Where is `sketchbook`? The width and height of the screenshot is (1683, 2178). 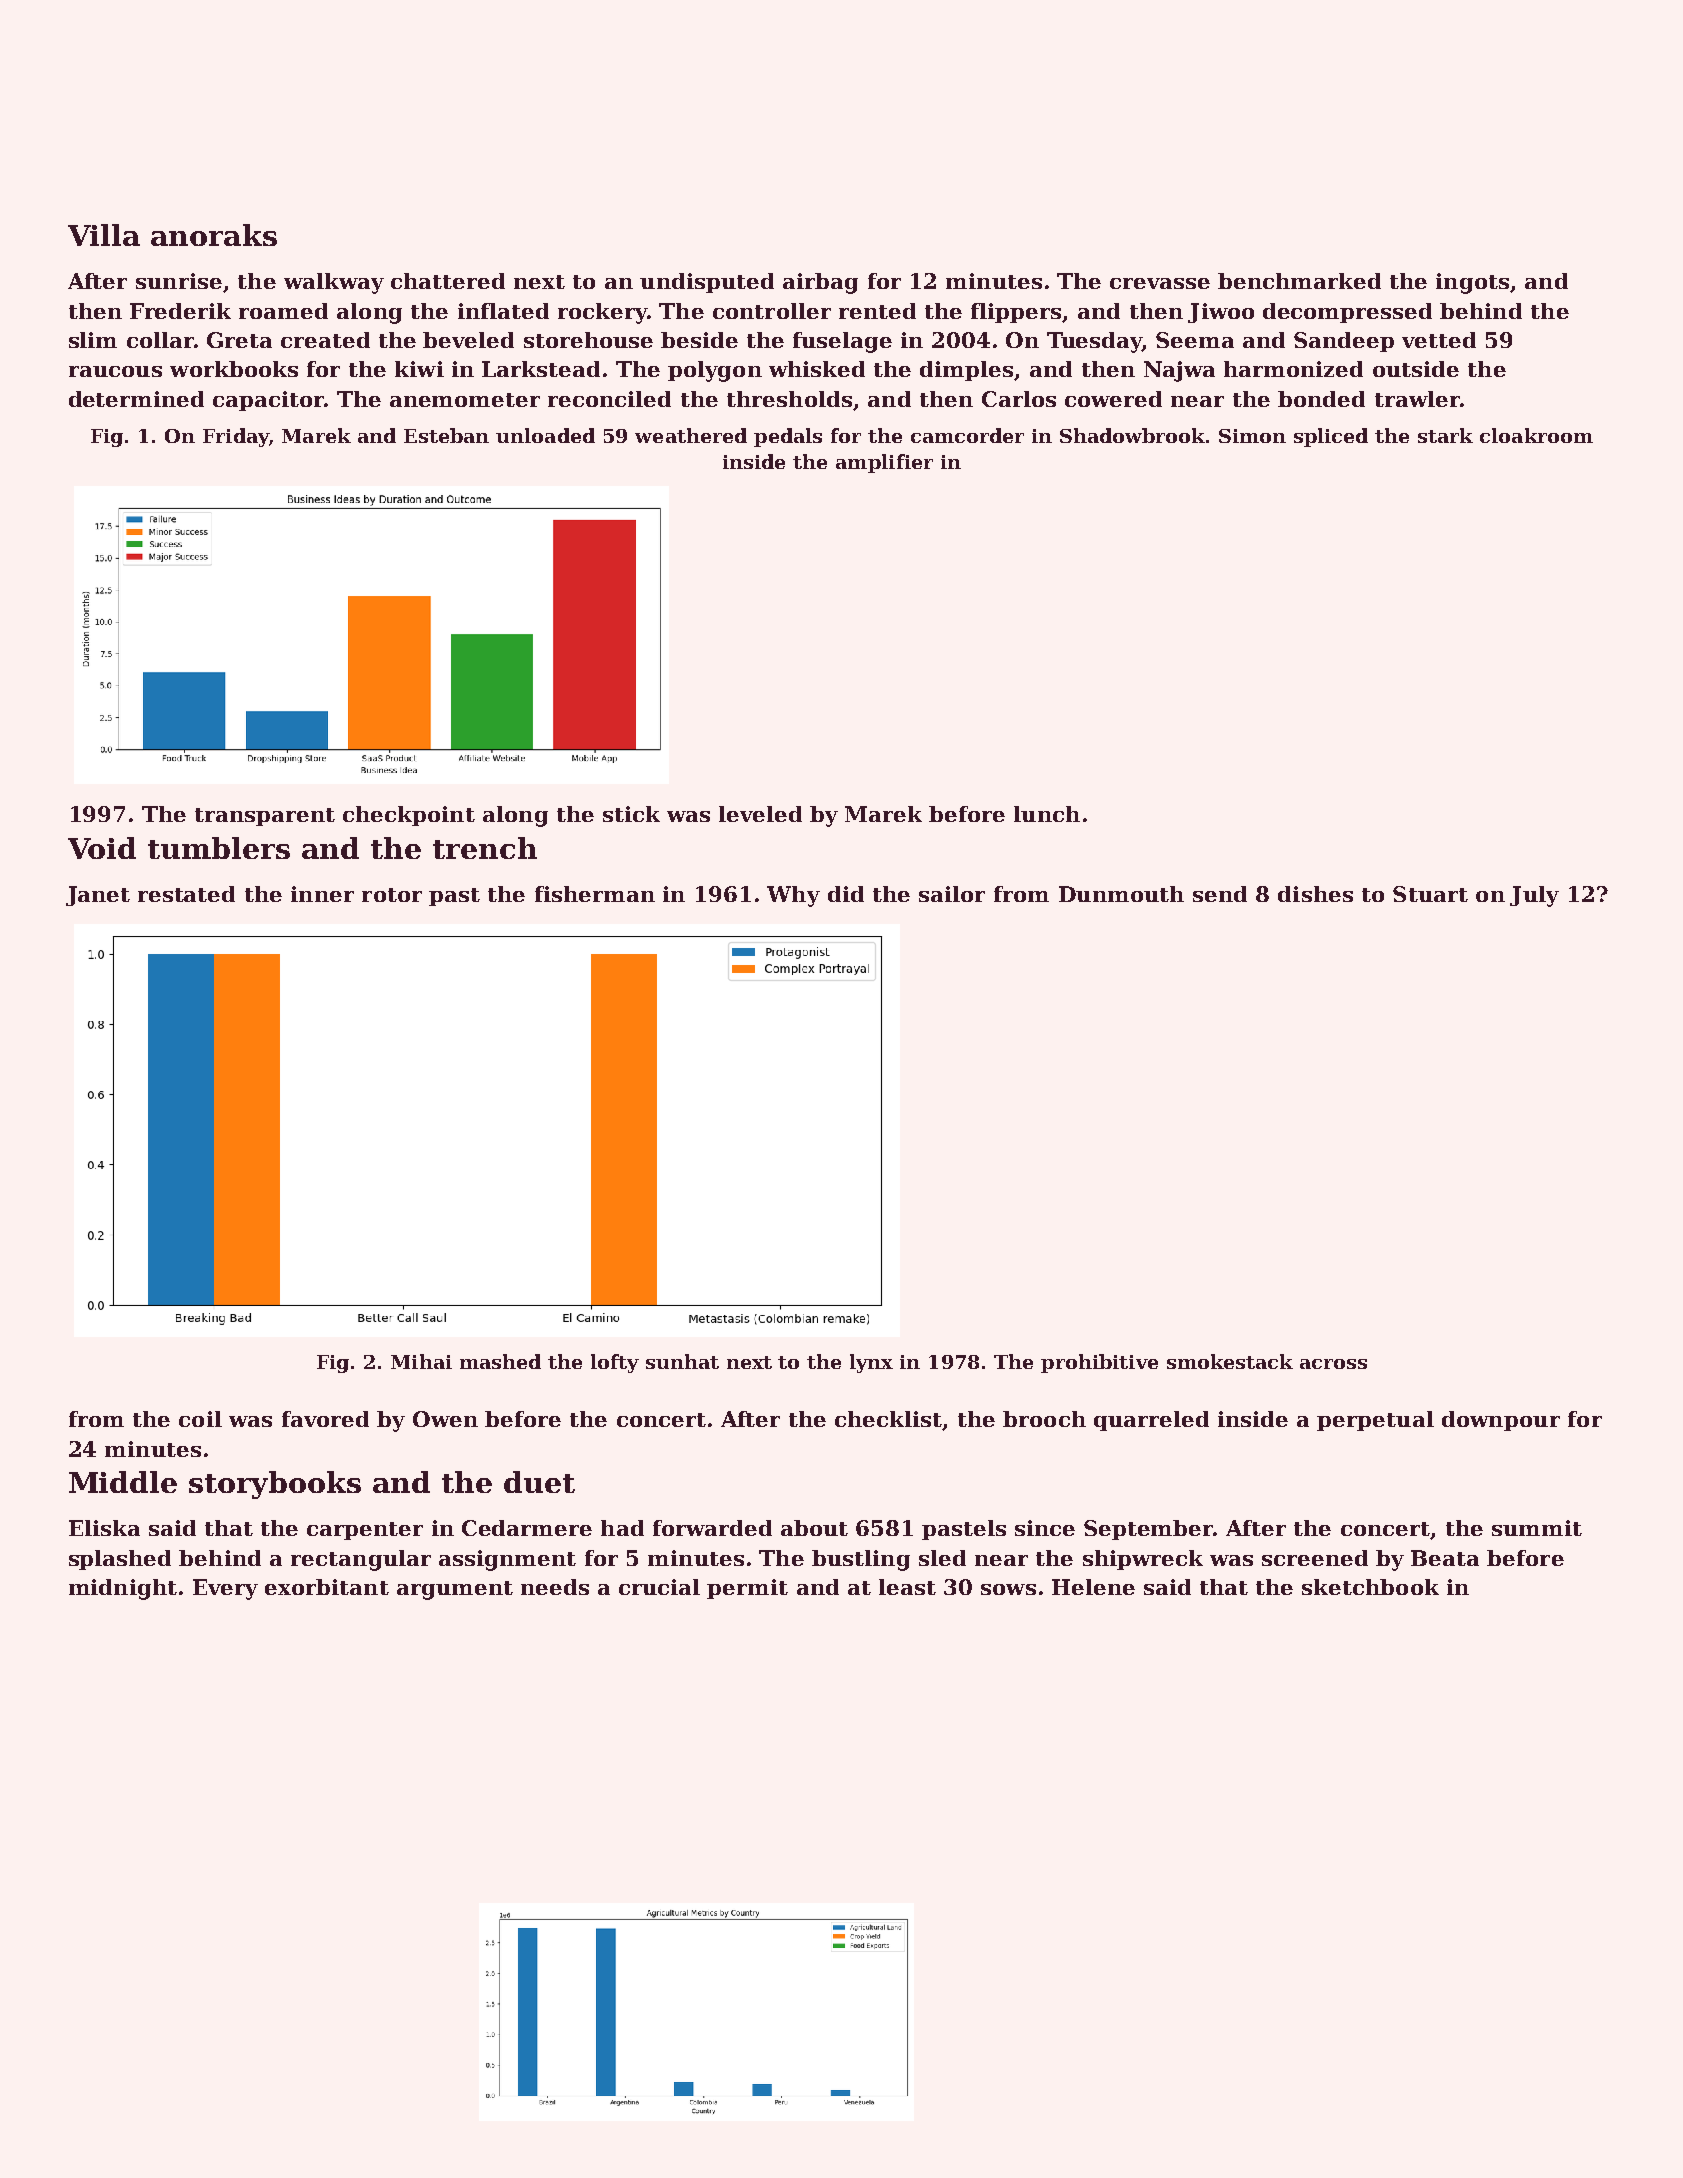
sketchbook is located at coordinates (1370, 1587).
